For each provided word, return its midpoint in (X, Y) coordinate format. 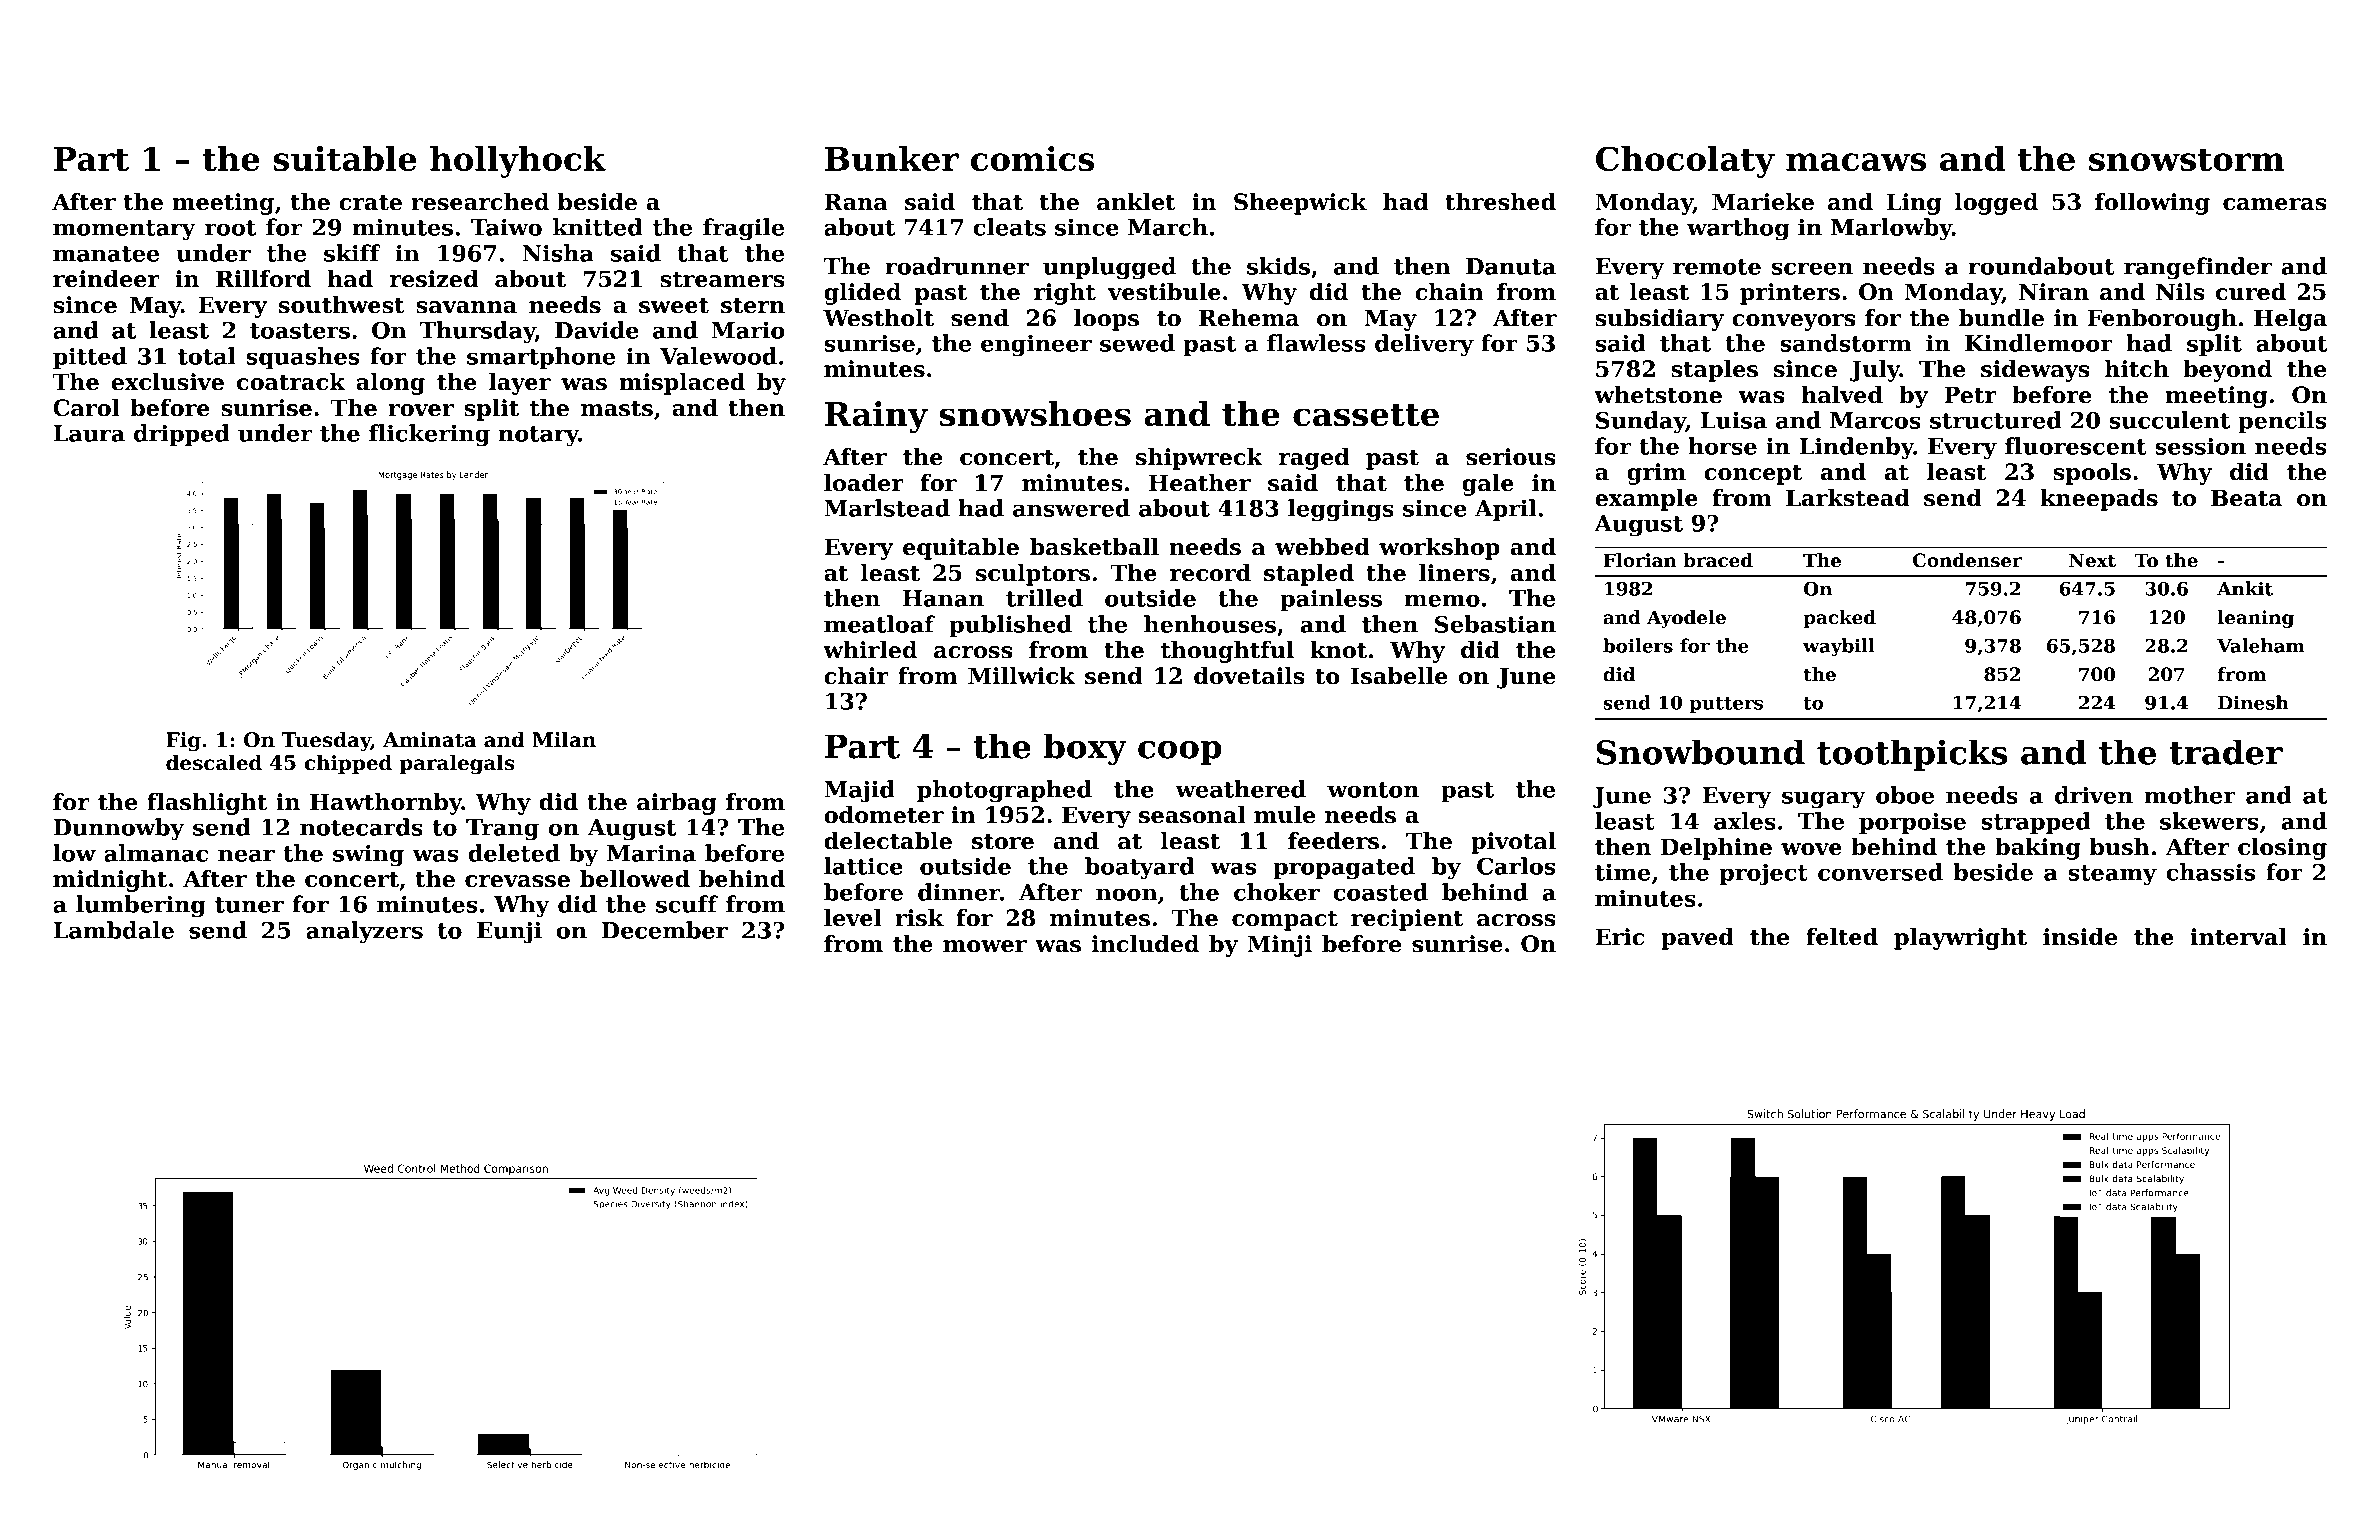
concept (1753, 475)
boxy (1085, 749)
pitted (90, 358)
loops (1106, 320)
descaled (214, 763)
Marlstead (887, 508)
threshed (1500, 202)
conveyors (1793, 322)
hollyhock (518, 162)
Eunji (509, 933)
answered (1071, 508)
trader (2226, 752)
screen (1812, 268)
